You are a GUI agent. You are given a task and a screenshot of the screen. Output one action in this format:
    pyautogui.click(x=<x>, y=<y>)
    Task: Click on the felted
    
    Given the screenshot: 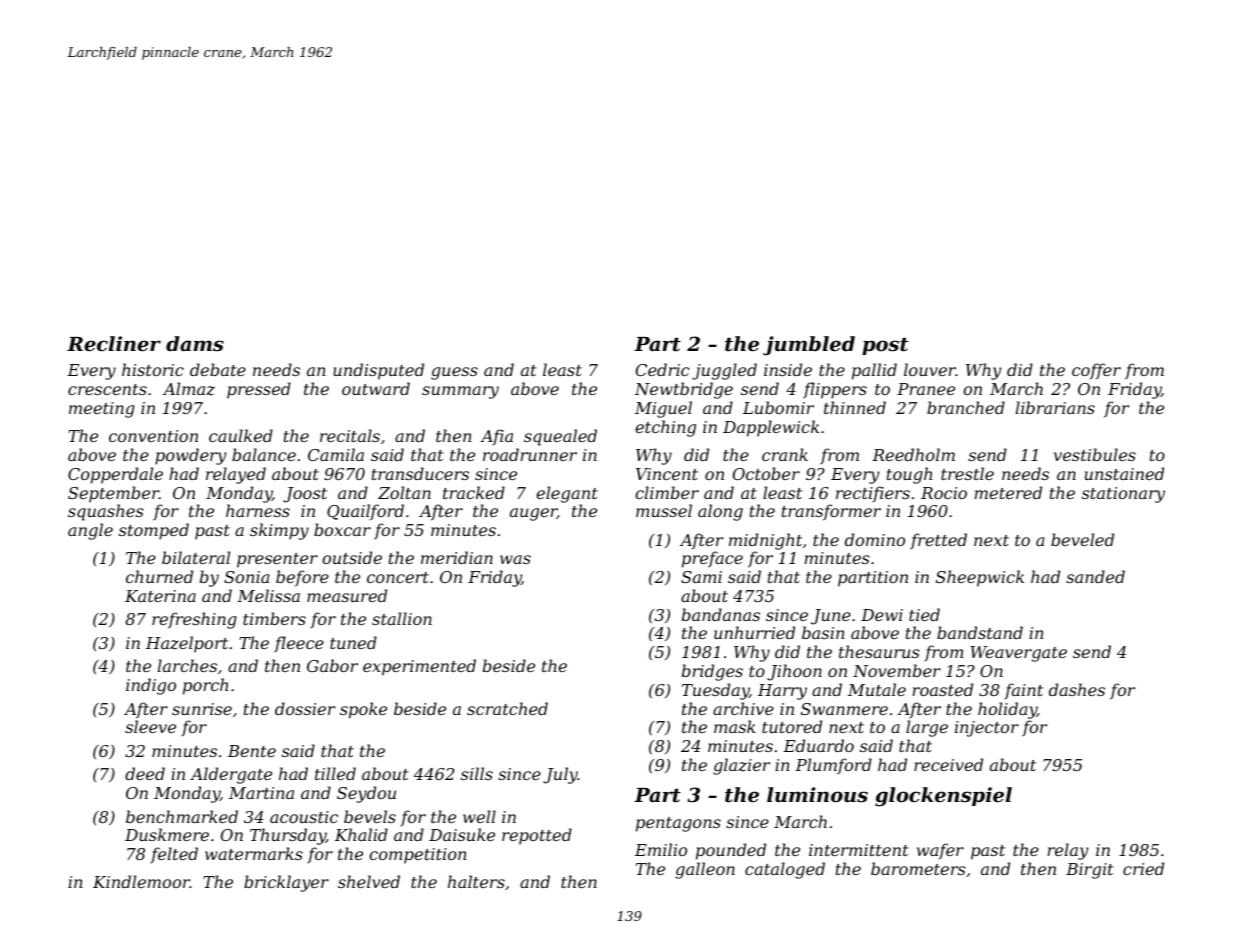 What is the action you would take?
    pyautogui.click(x=174, y=855)
